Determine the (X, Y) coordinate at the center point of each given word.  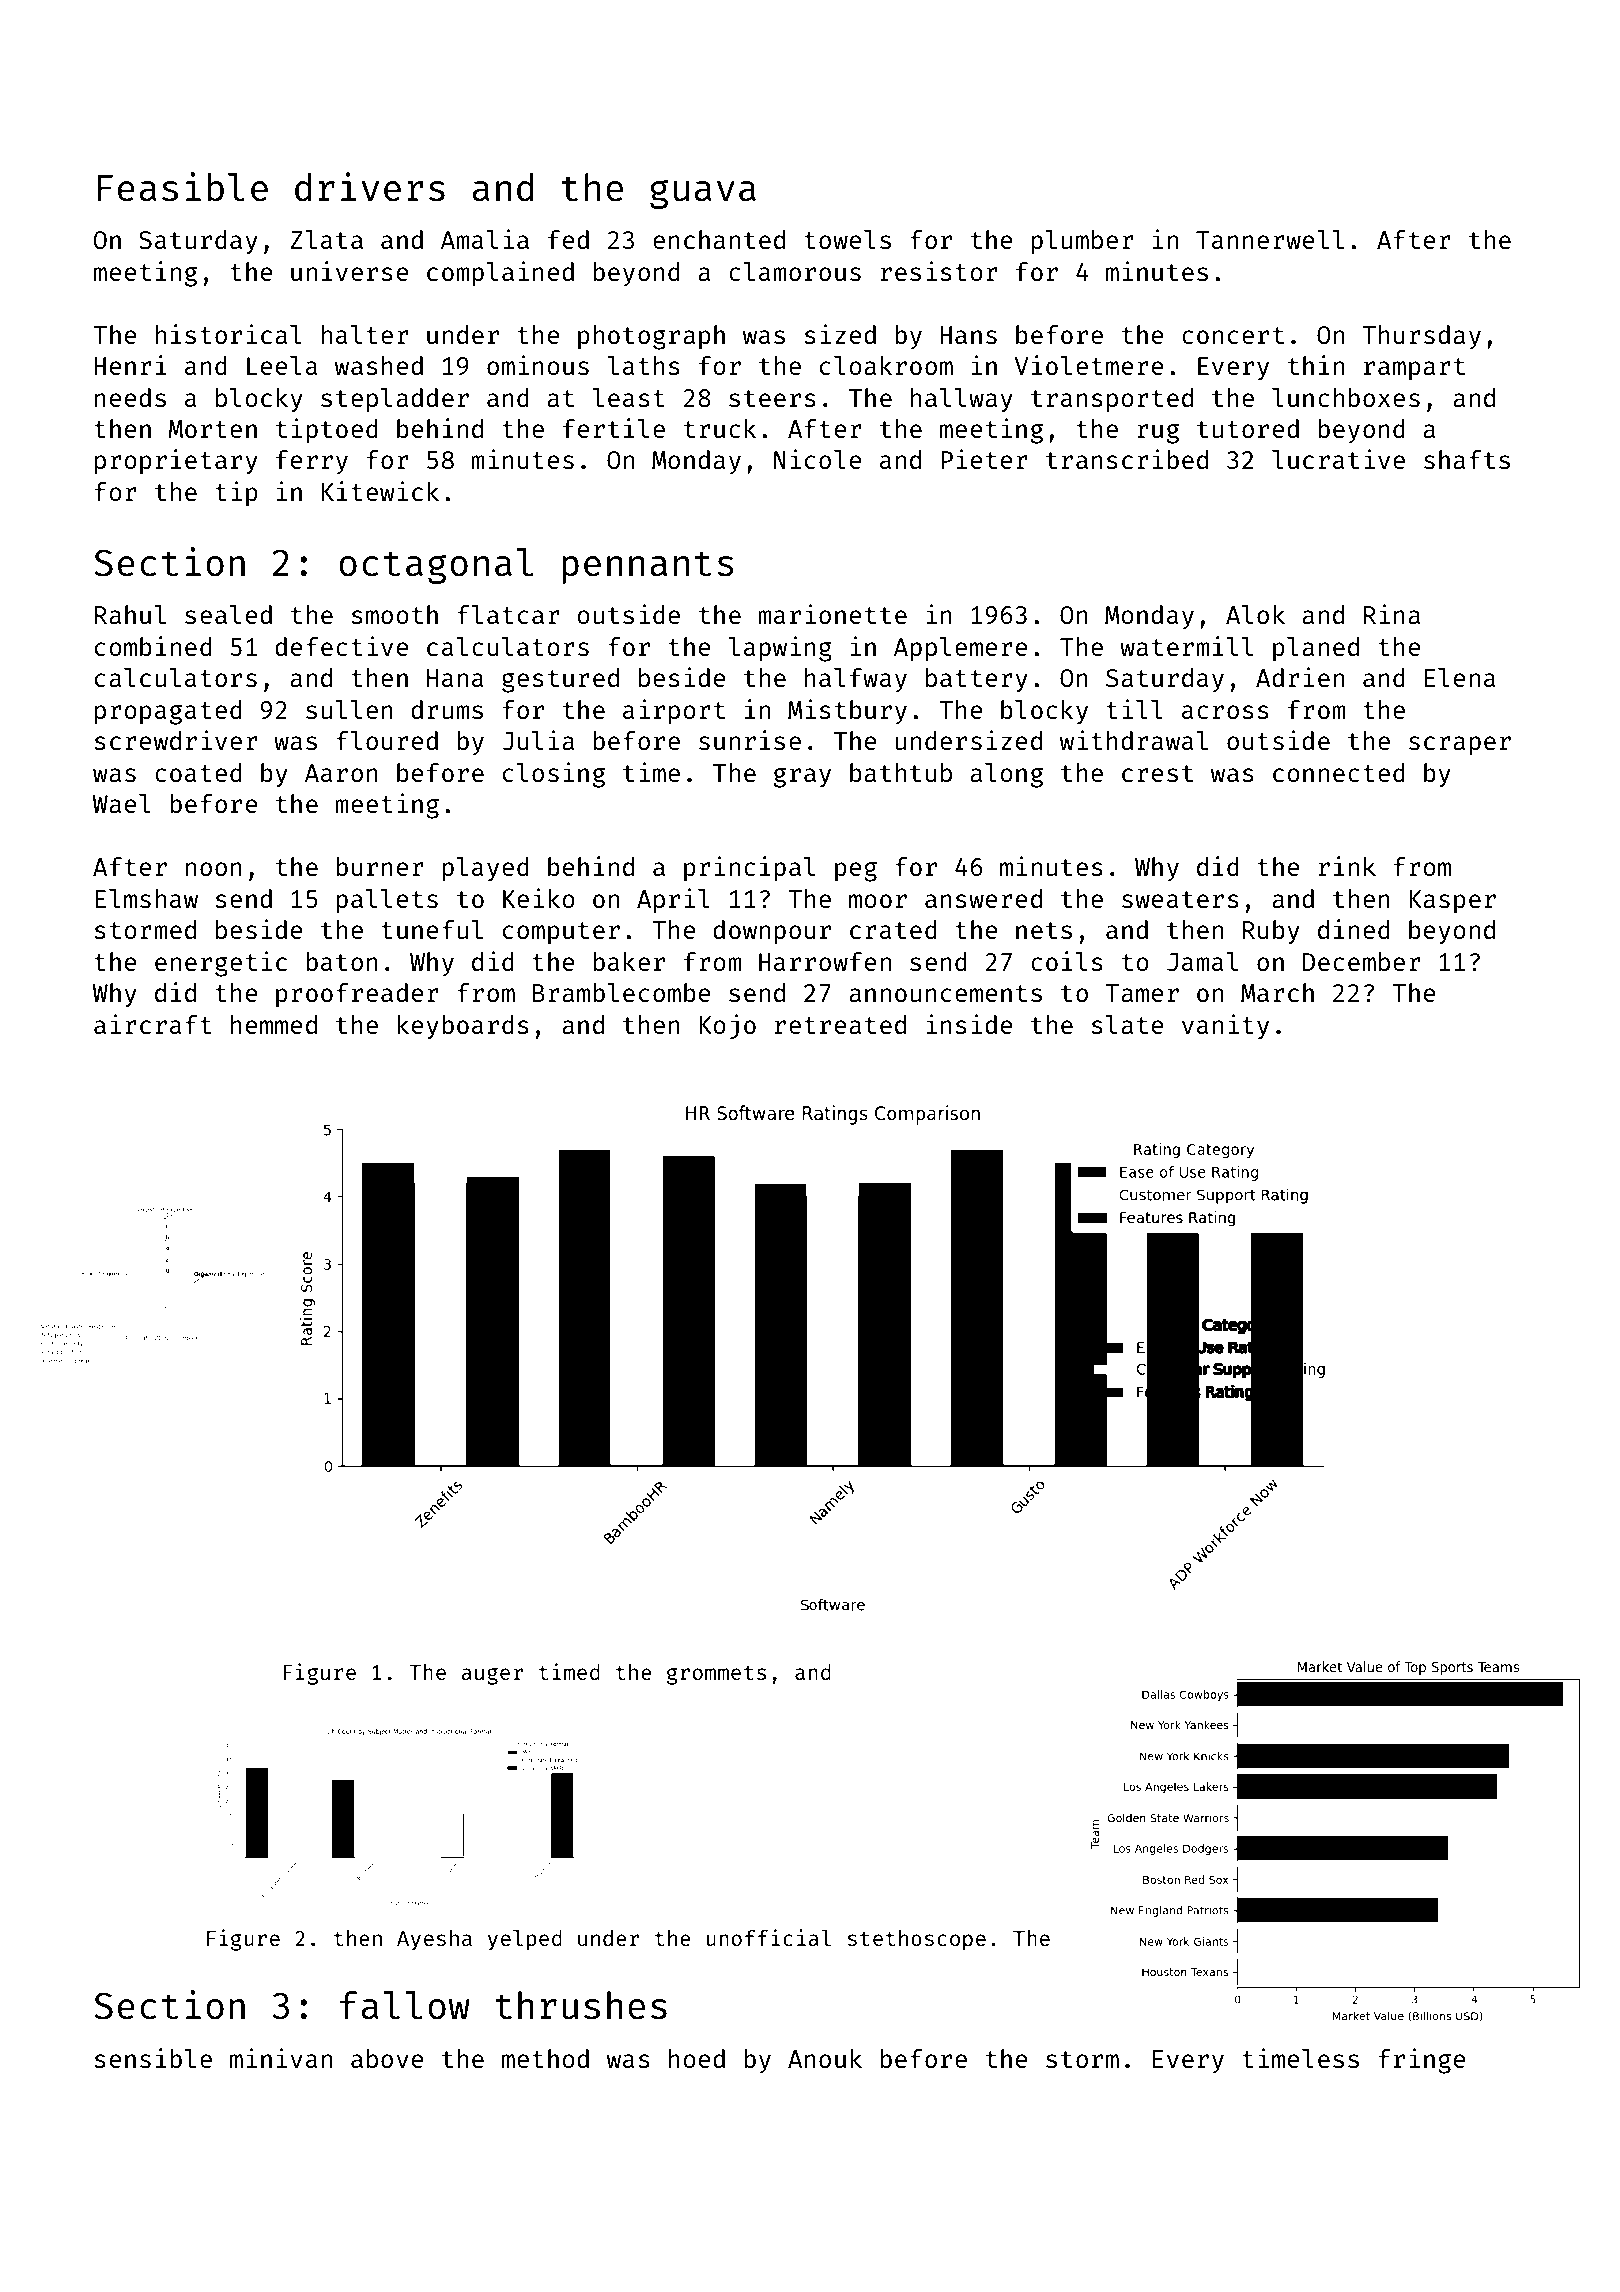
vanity (1225, 1027)
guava (703, 194)
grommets (716, 1675)
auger (492, 1676)
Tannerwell (1270, 239)
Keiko (539, 898)
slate (1127, 1024)
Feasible (182, 187)
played (485, 869)
